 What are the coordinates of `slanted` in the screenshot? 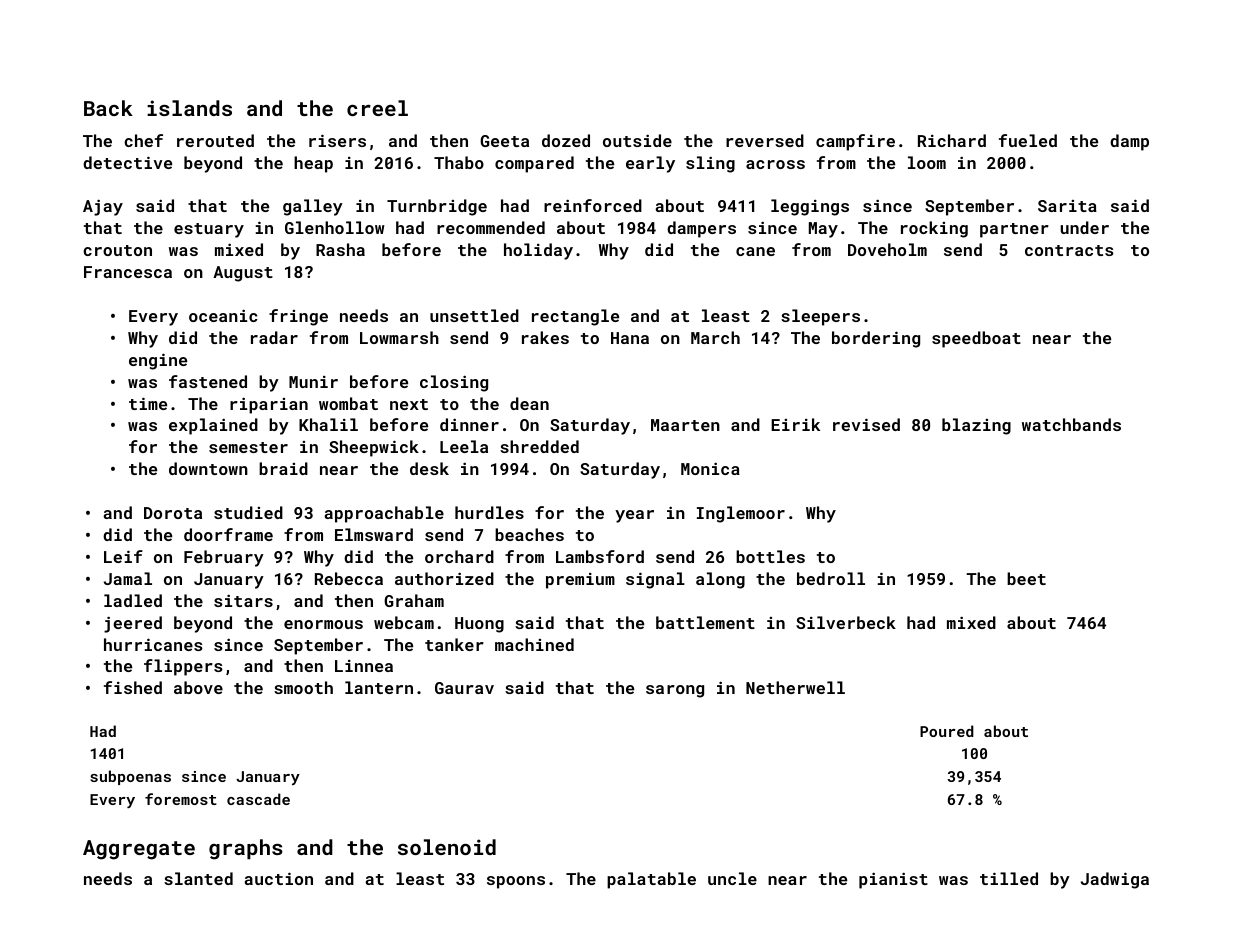 It's located at (198, 878).
